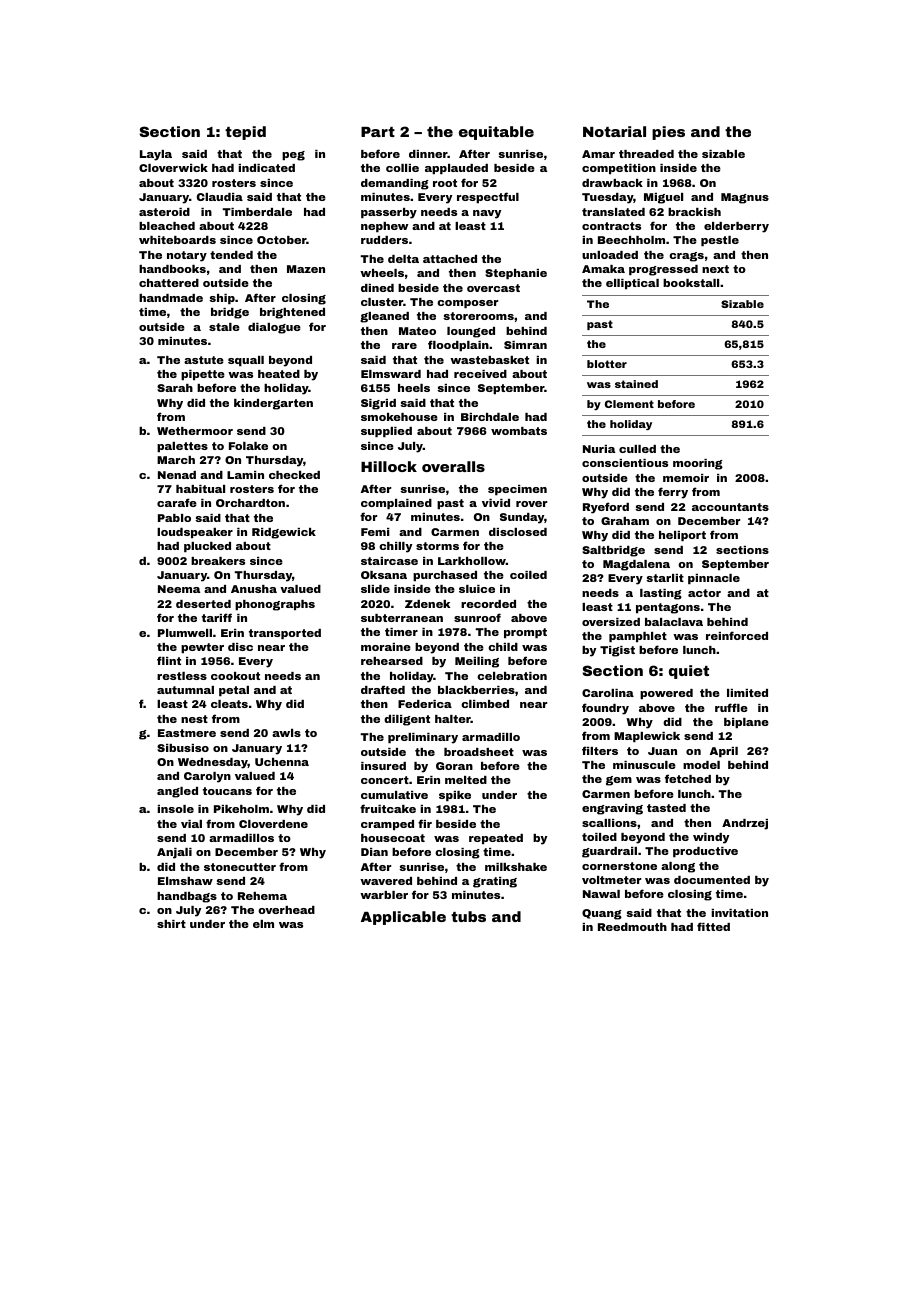 Image resolution: width=908 pixels, height=1316 pixels. I want to click on gleaned, so click(384, 317).
